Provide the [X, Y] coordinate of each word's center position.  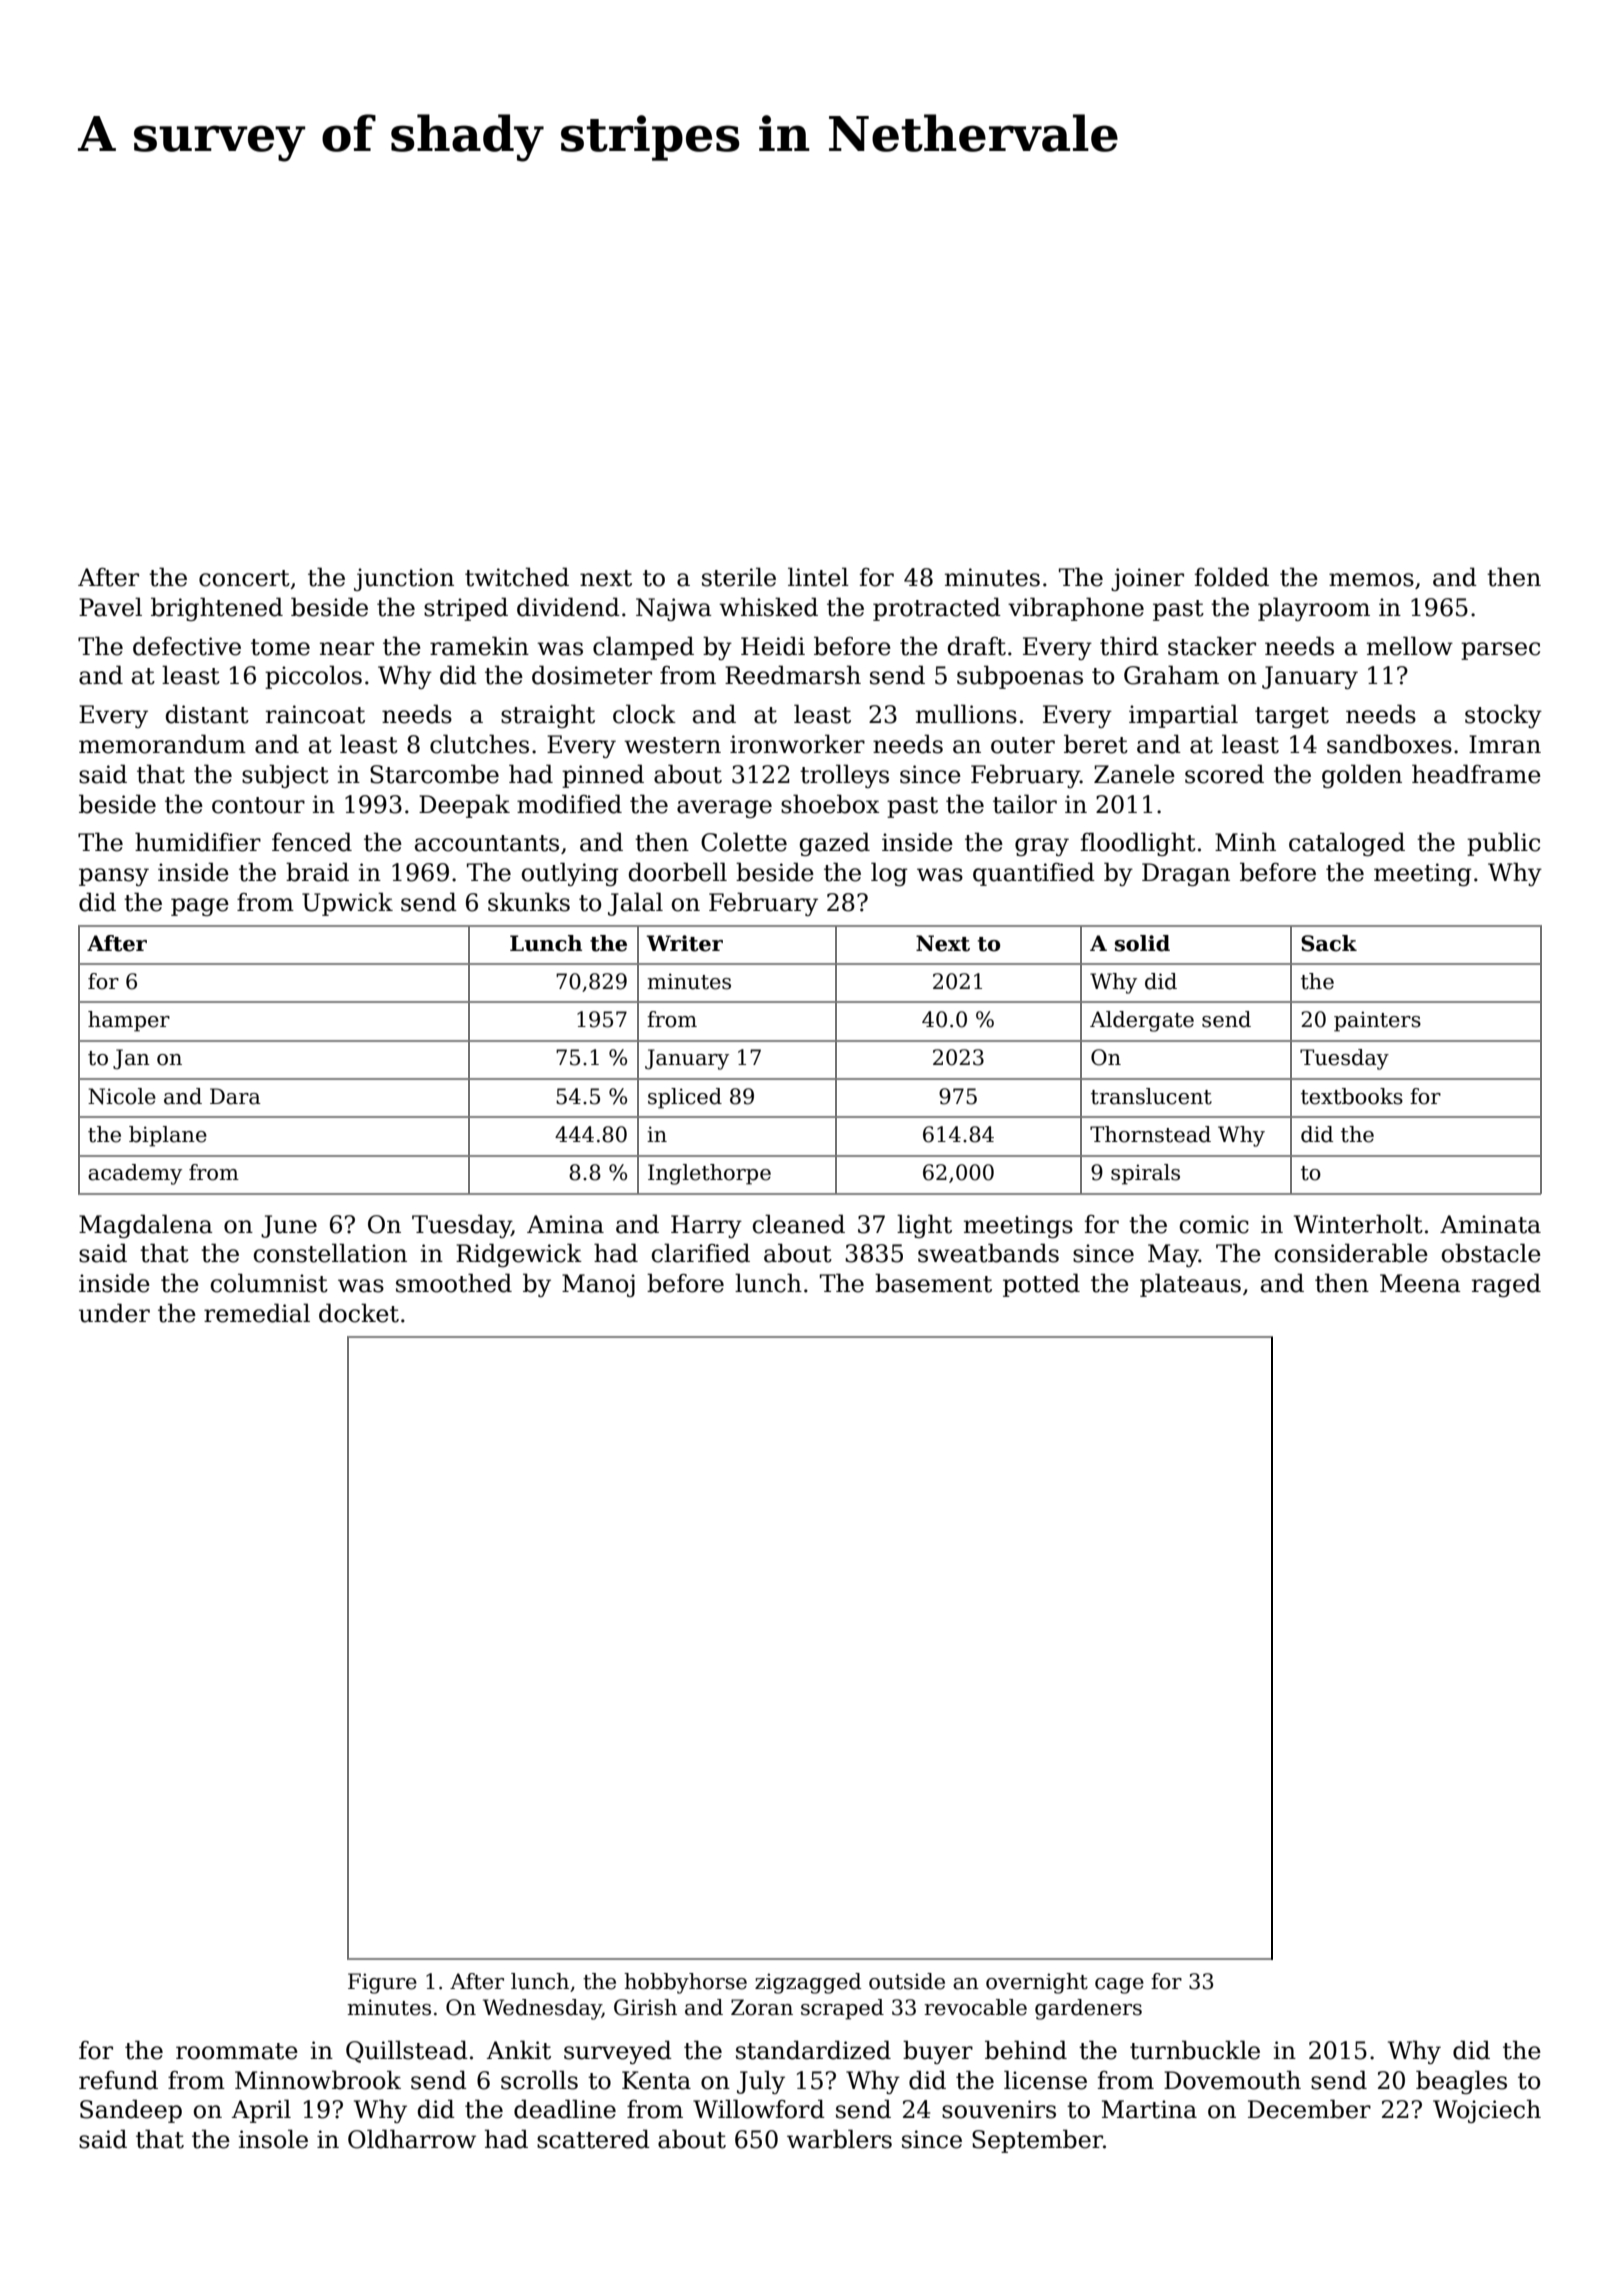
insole [273, 2139]
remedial [257, 1313]
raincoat [315, 714]
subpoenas [1020, 677]
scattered [593, 2139]
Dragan [1186, 874]
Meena [1420, 1283]
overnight [1037, 1983]
